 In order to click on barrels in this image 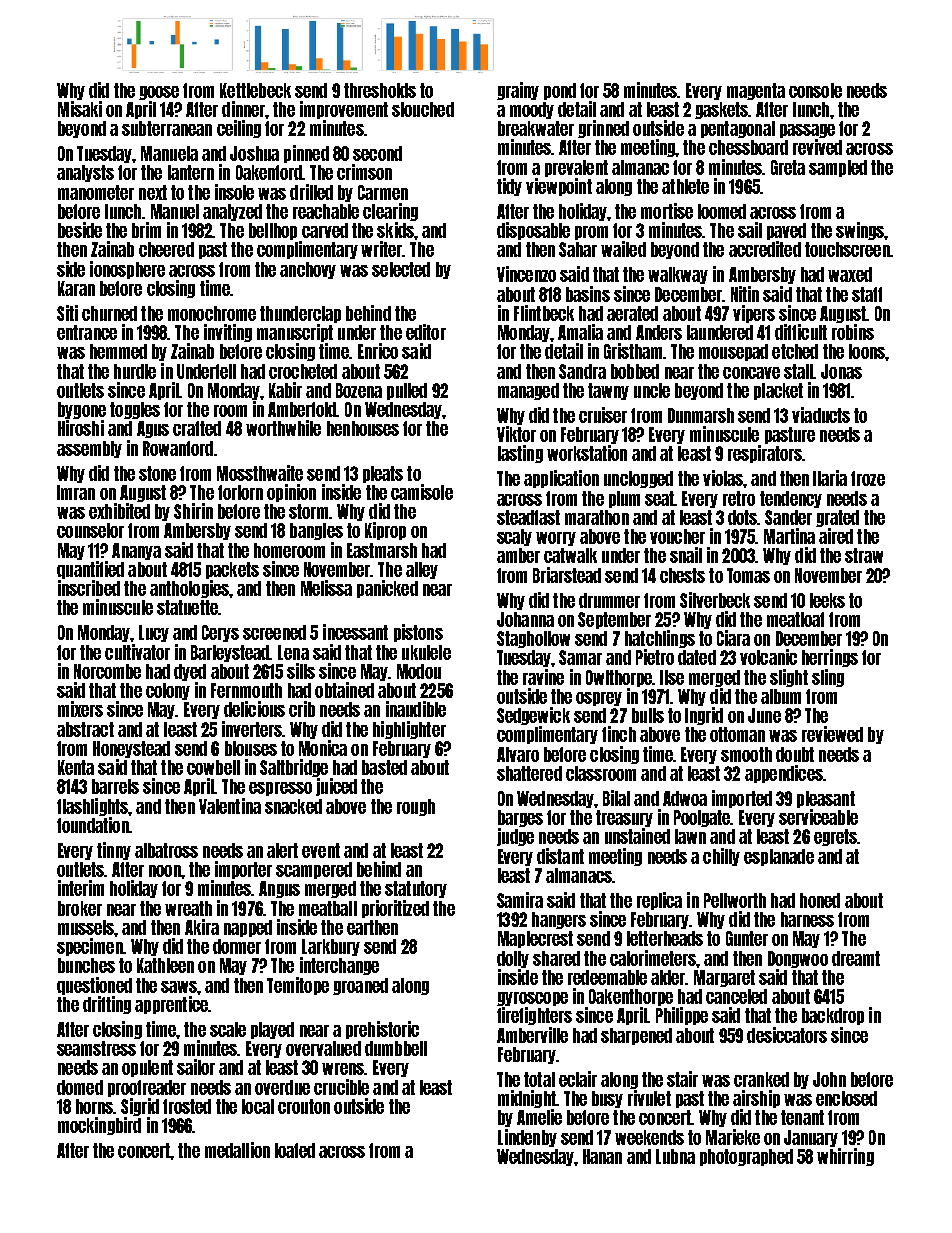, I will do `click(115, 786)`.
